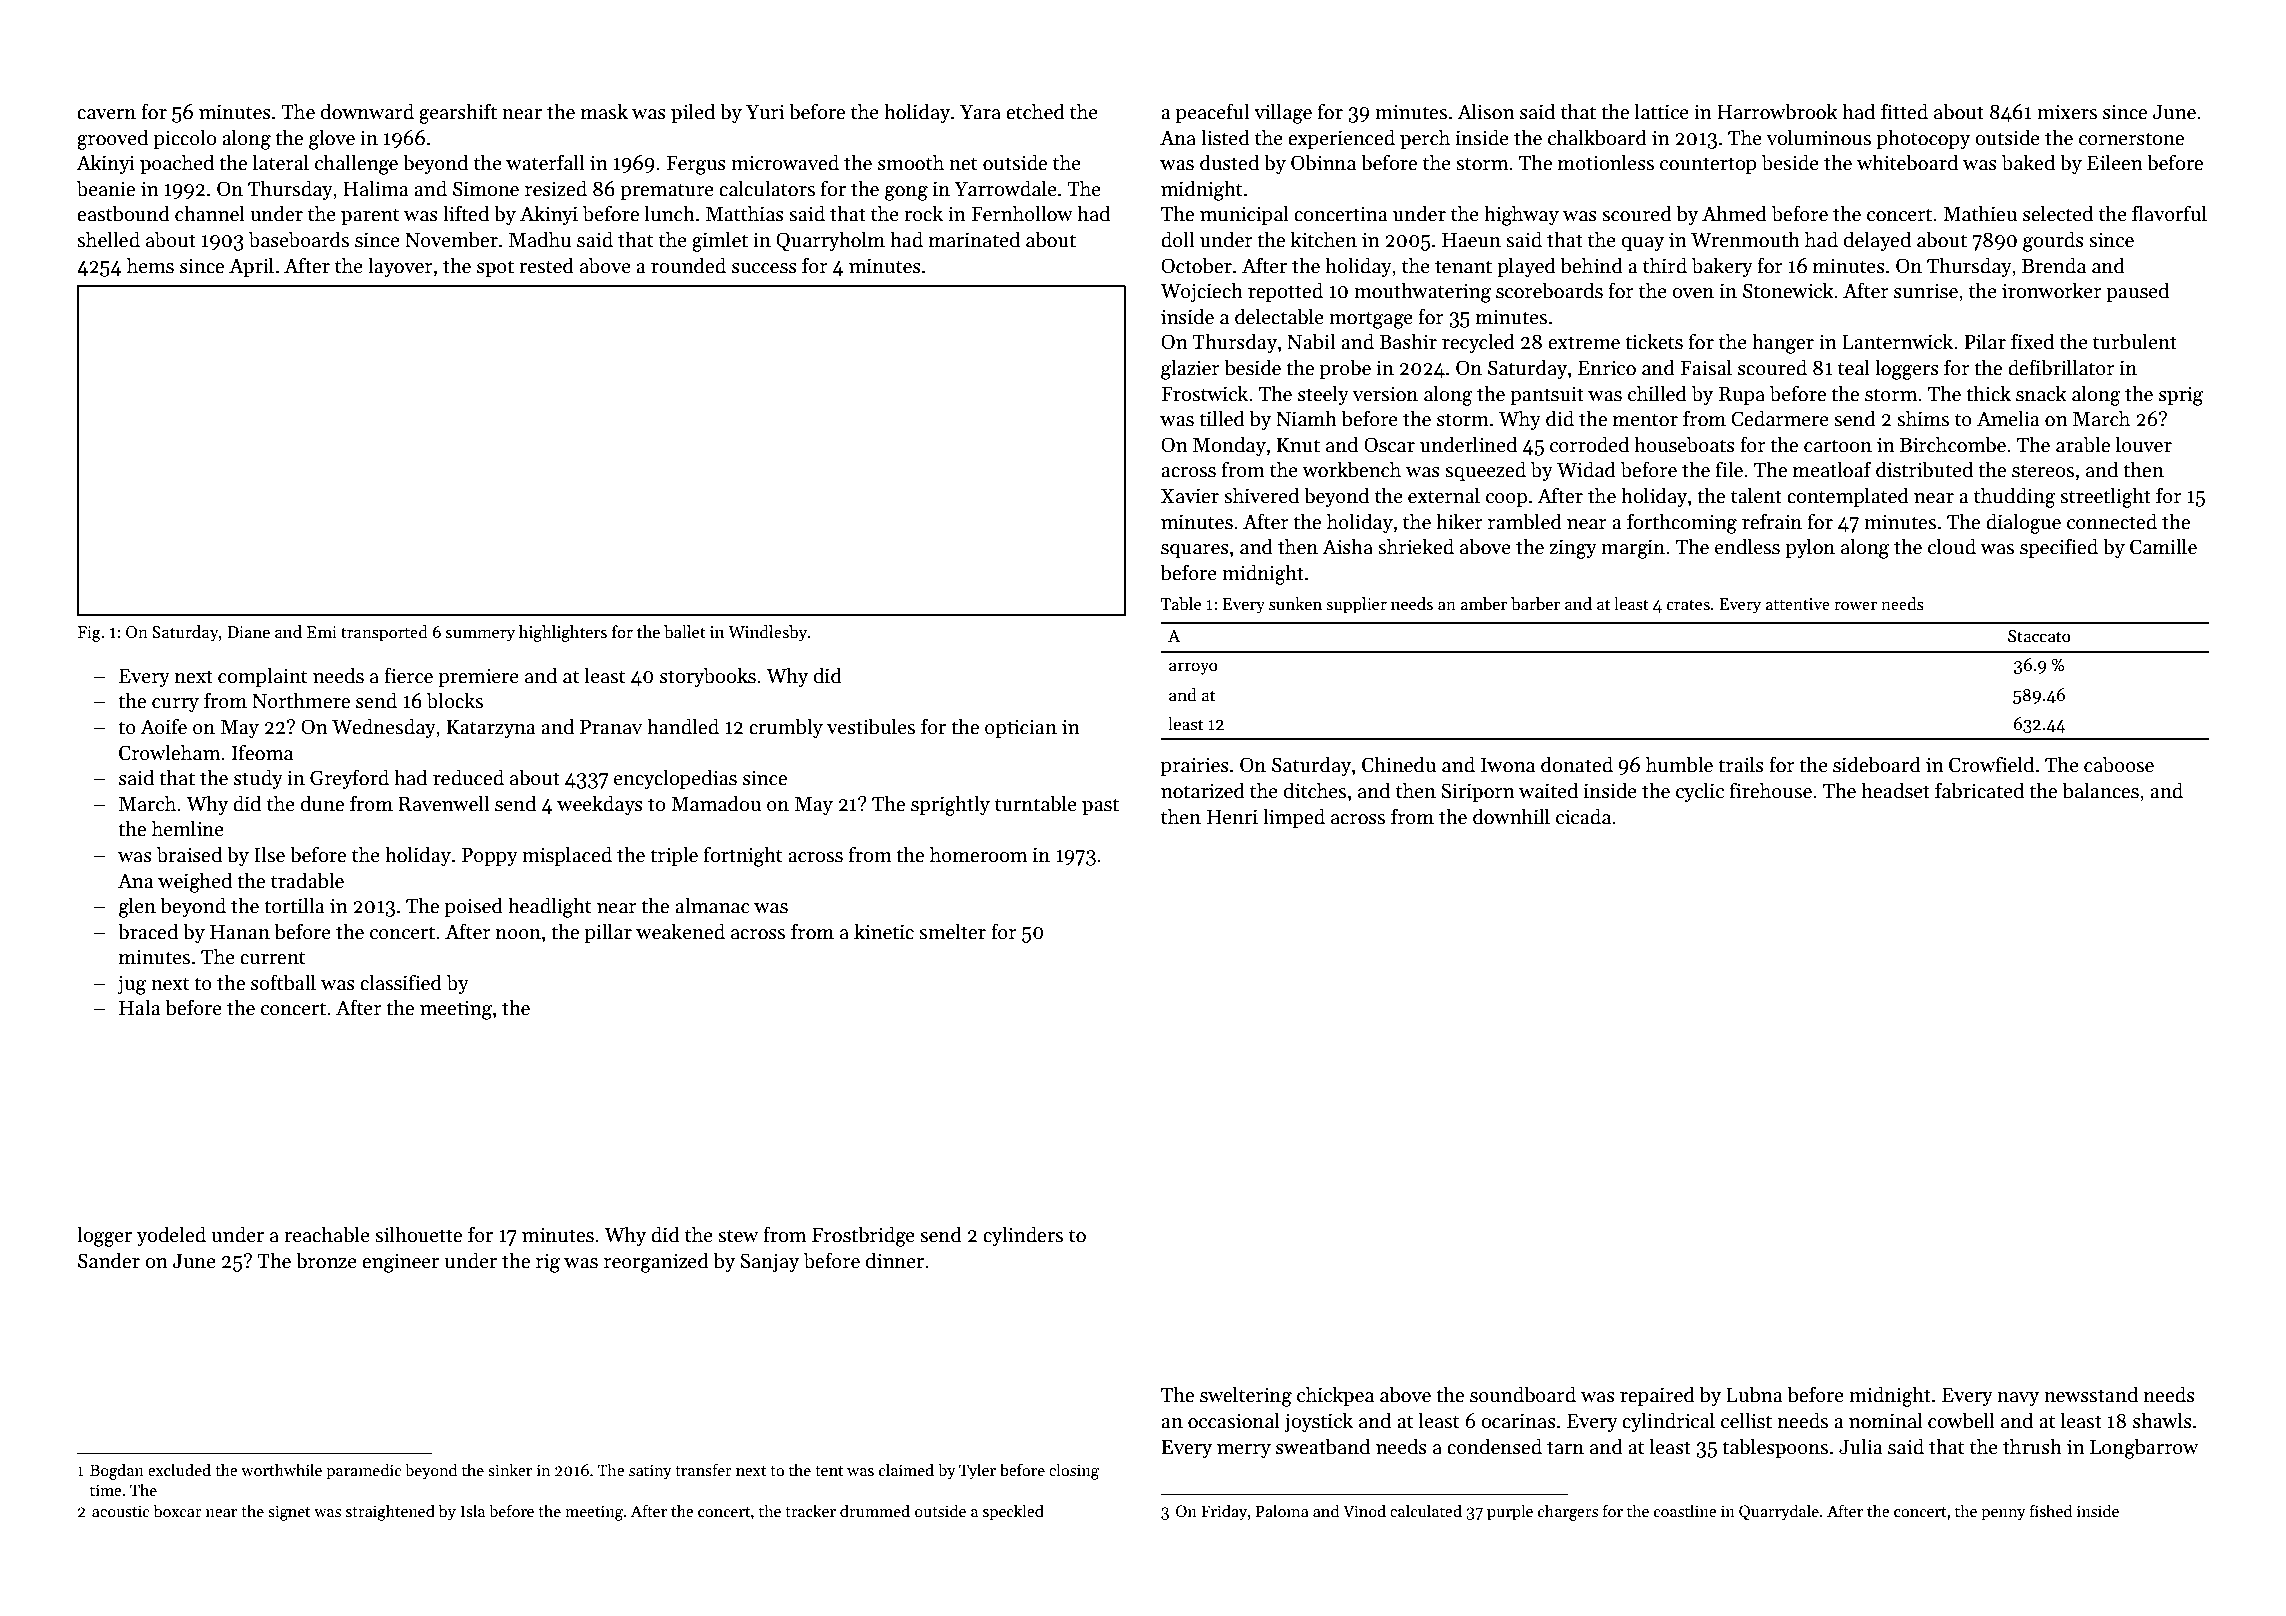  I want to click on stew, so click(738, 1236).
